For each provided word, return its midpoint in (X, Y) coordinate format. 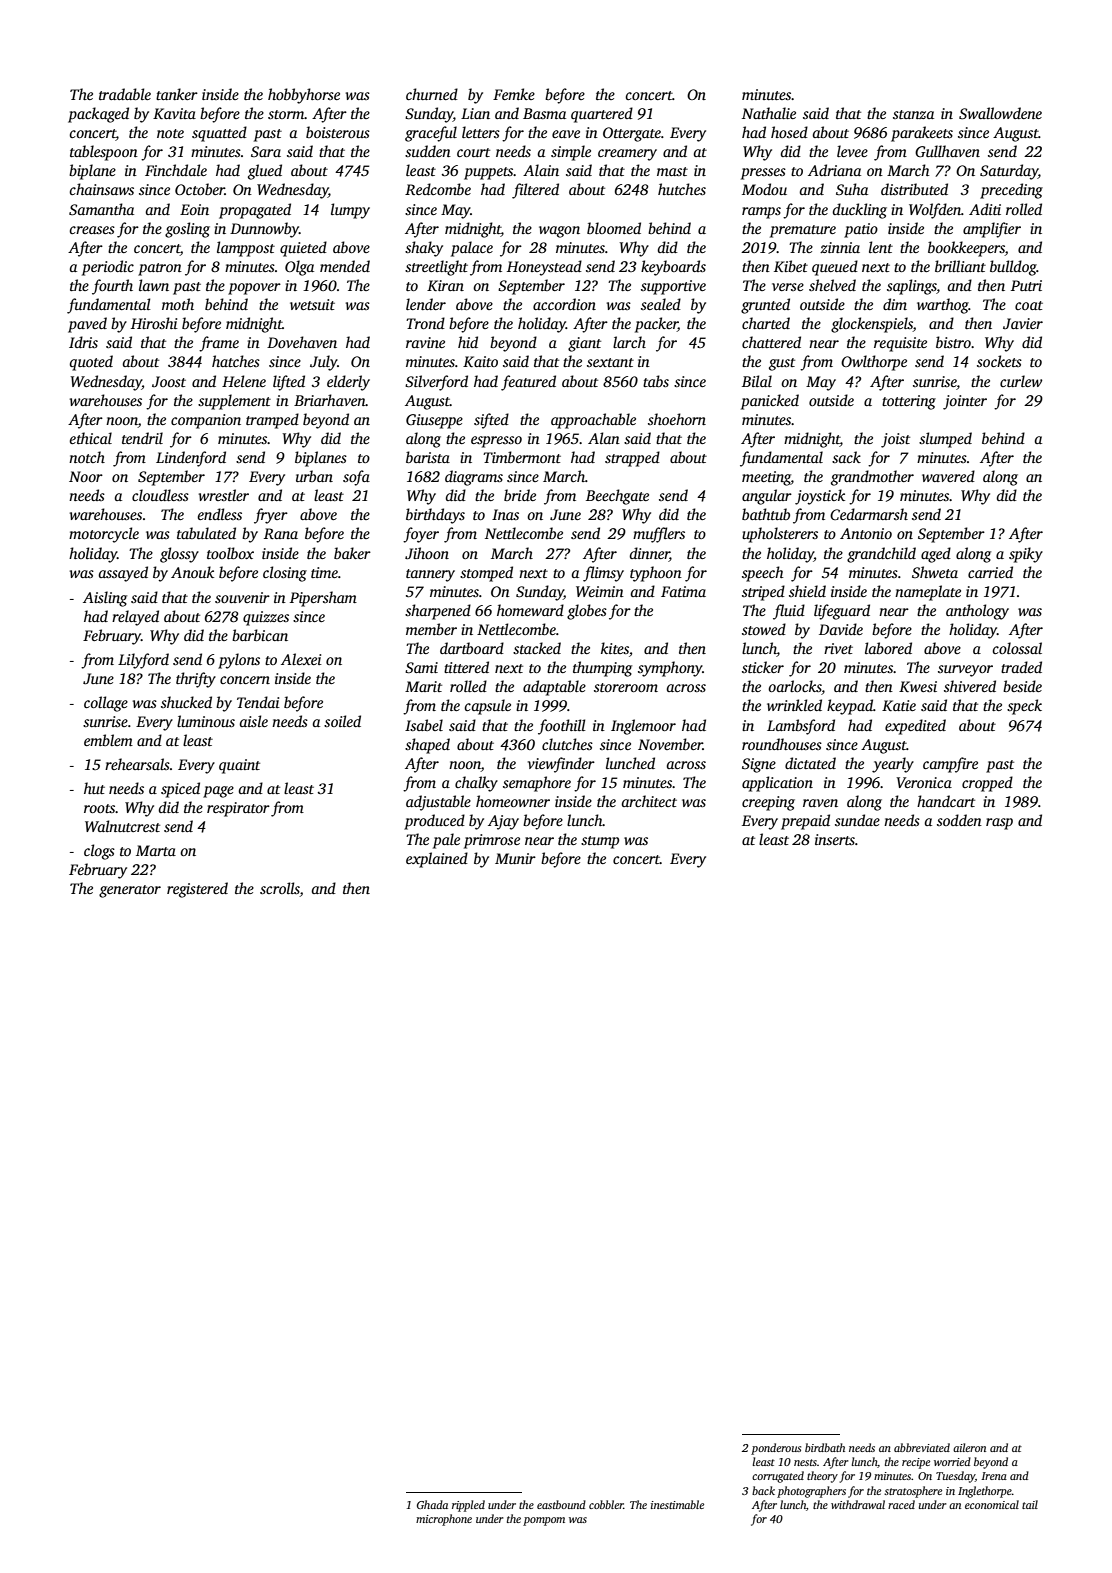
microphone (444, 1520)
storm (286, 114)
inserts (835, 839)
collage (106, 704)
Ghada (432, 1504)
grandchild (881, 555)
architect (649, 801)
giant (584, 344)
